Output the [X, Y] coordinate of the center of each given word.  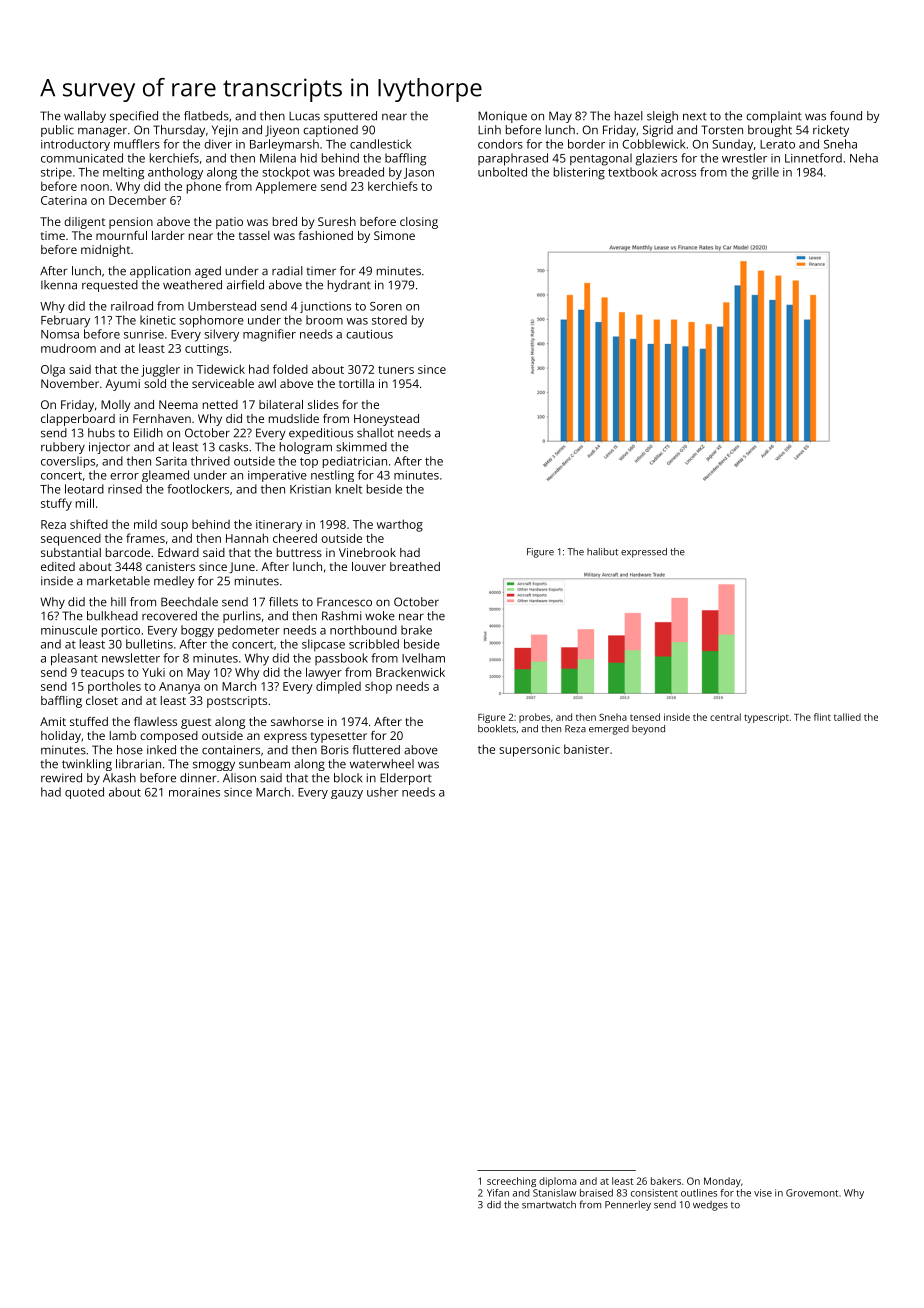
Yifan [498, 1193]
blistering [579, 173]
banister [586, 749]
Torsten [722, 130]
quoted [84, 793]
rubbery [63, 448]
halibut [602, 552]
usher [382, 792]
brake [416, 630]
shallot [375, 433]
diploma [557, 1182]
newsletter [131, 658]
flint [822, 717]
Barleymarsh [284, 145]
